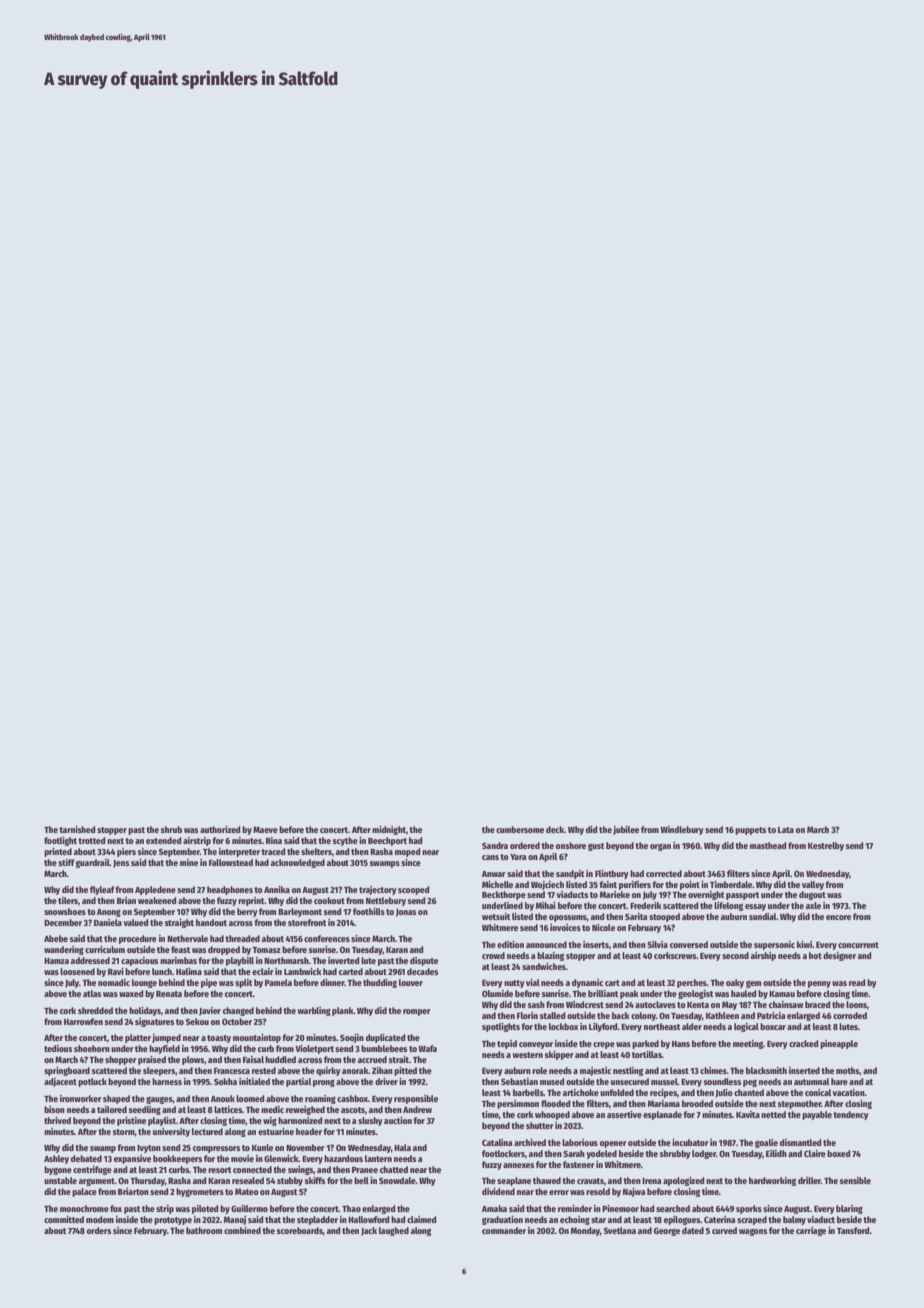  What do you see at coordinates (159, 1100) in the image?
I see `gauges` at bounding box center [159, 1100].
